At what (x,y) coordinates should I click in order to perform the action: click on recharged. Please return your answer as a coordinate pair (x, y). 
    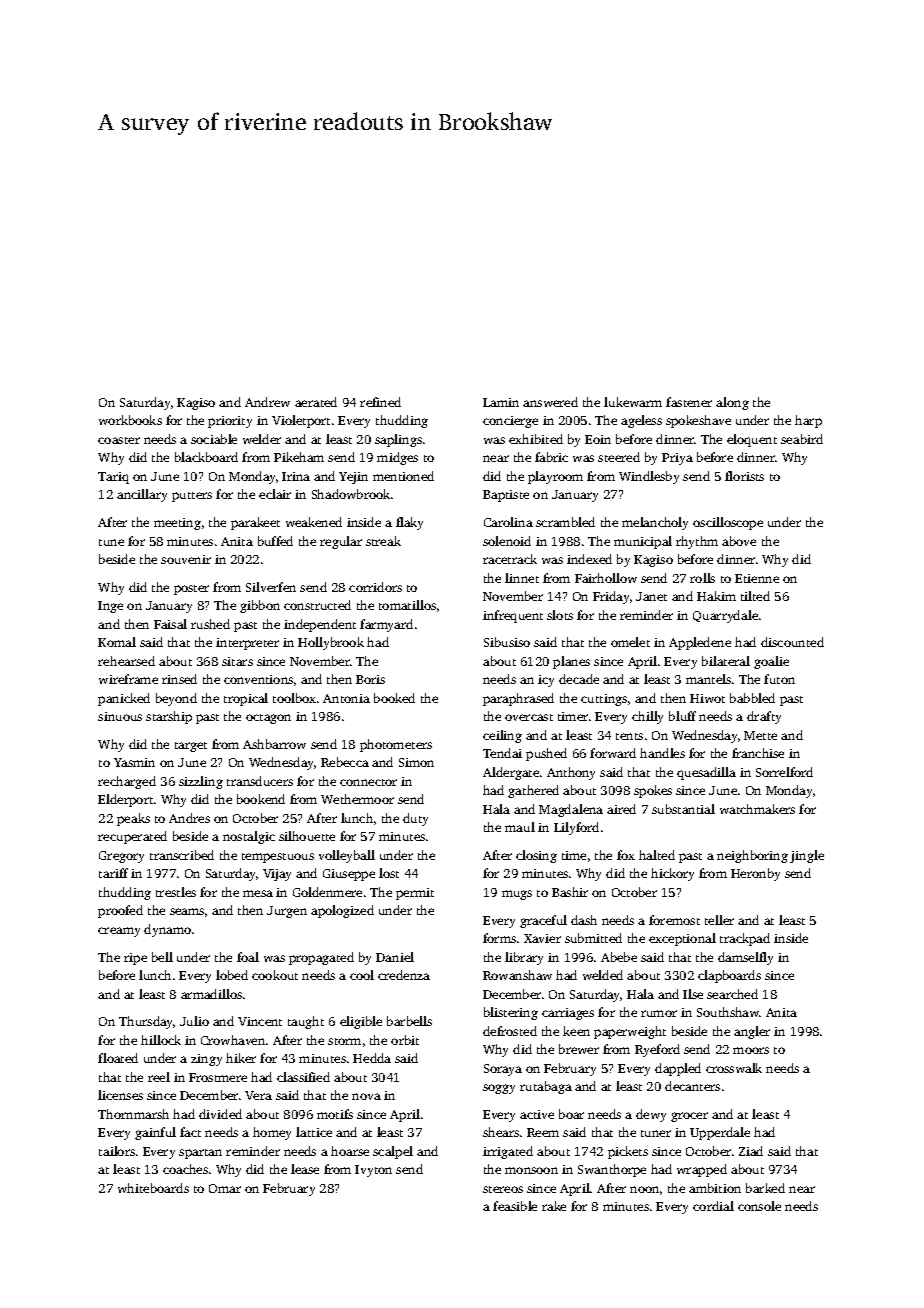
    Looking at the image, I should click on (127, 782).
